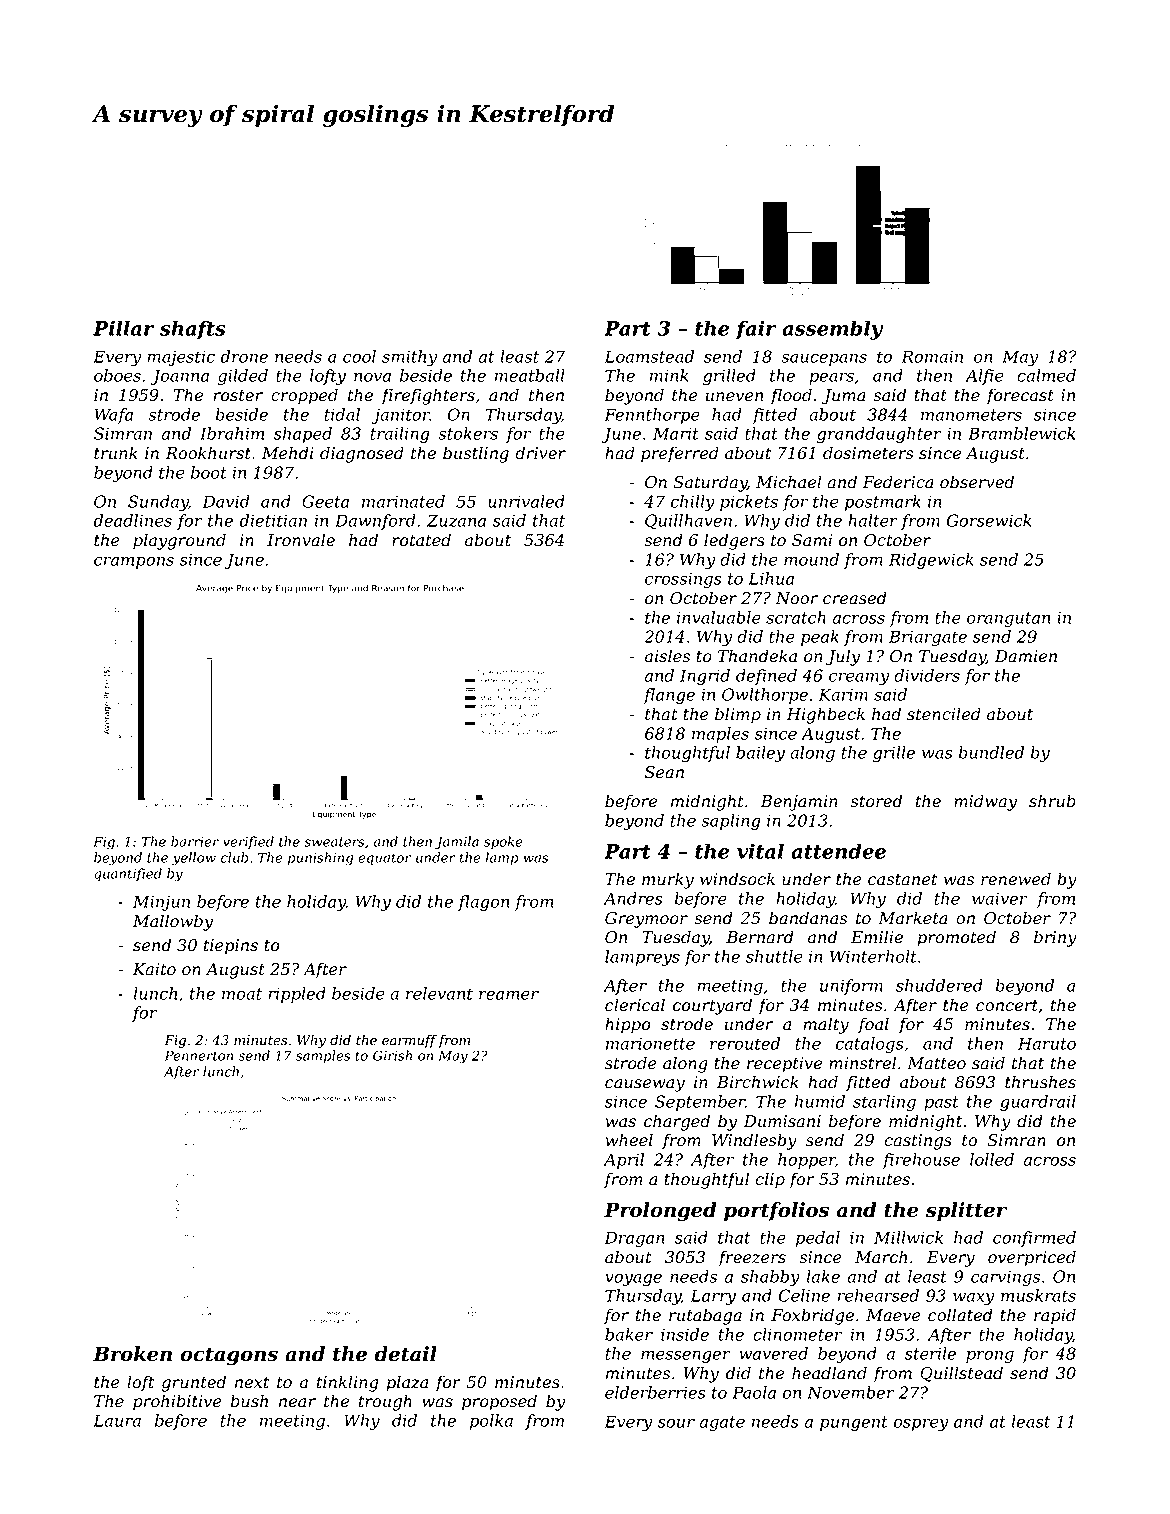 The image size is (1170, 1514). I want to click on calmed, so click(1046, 375).
